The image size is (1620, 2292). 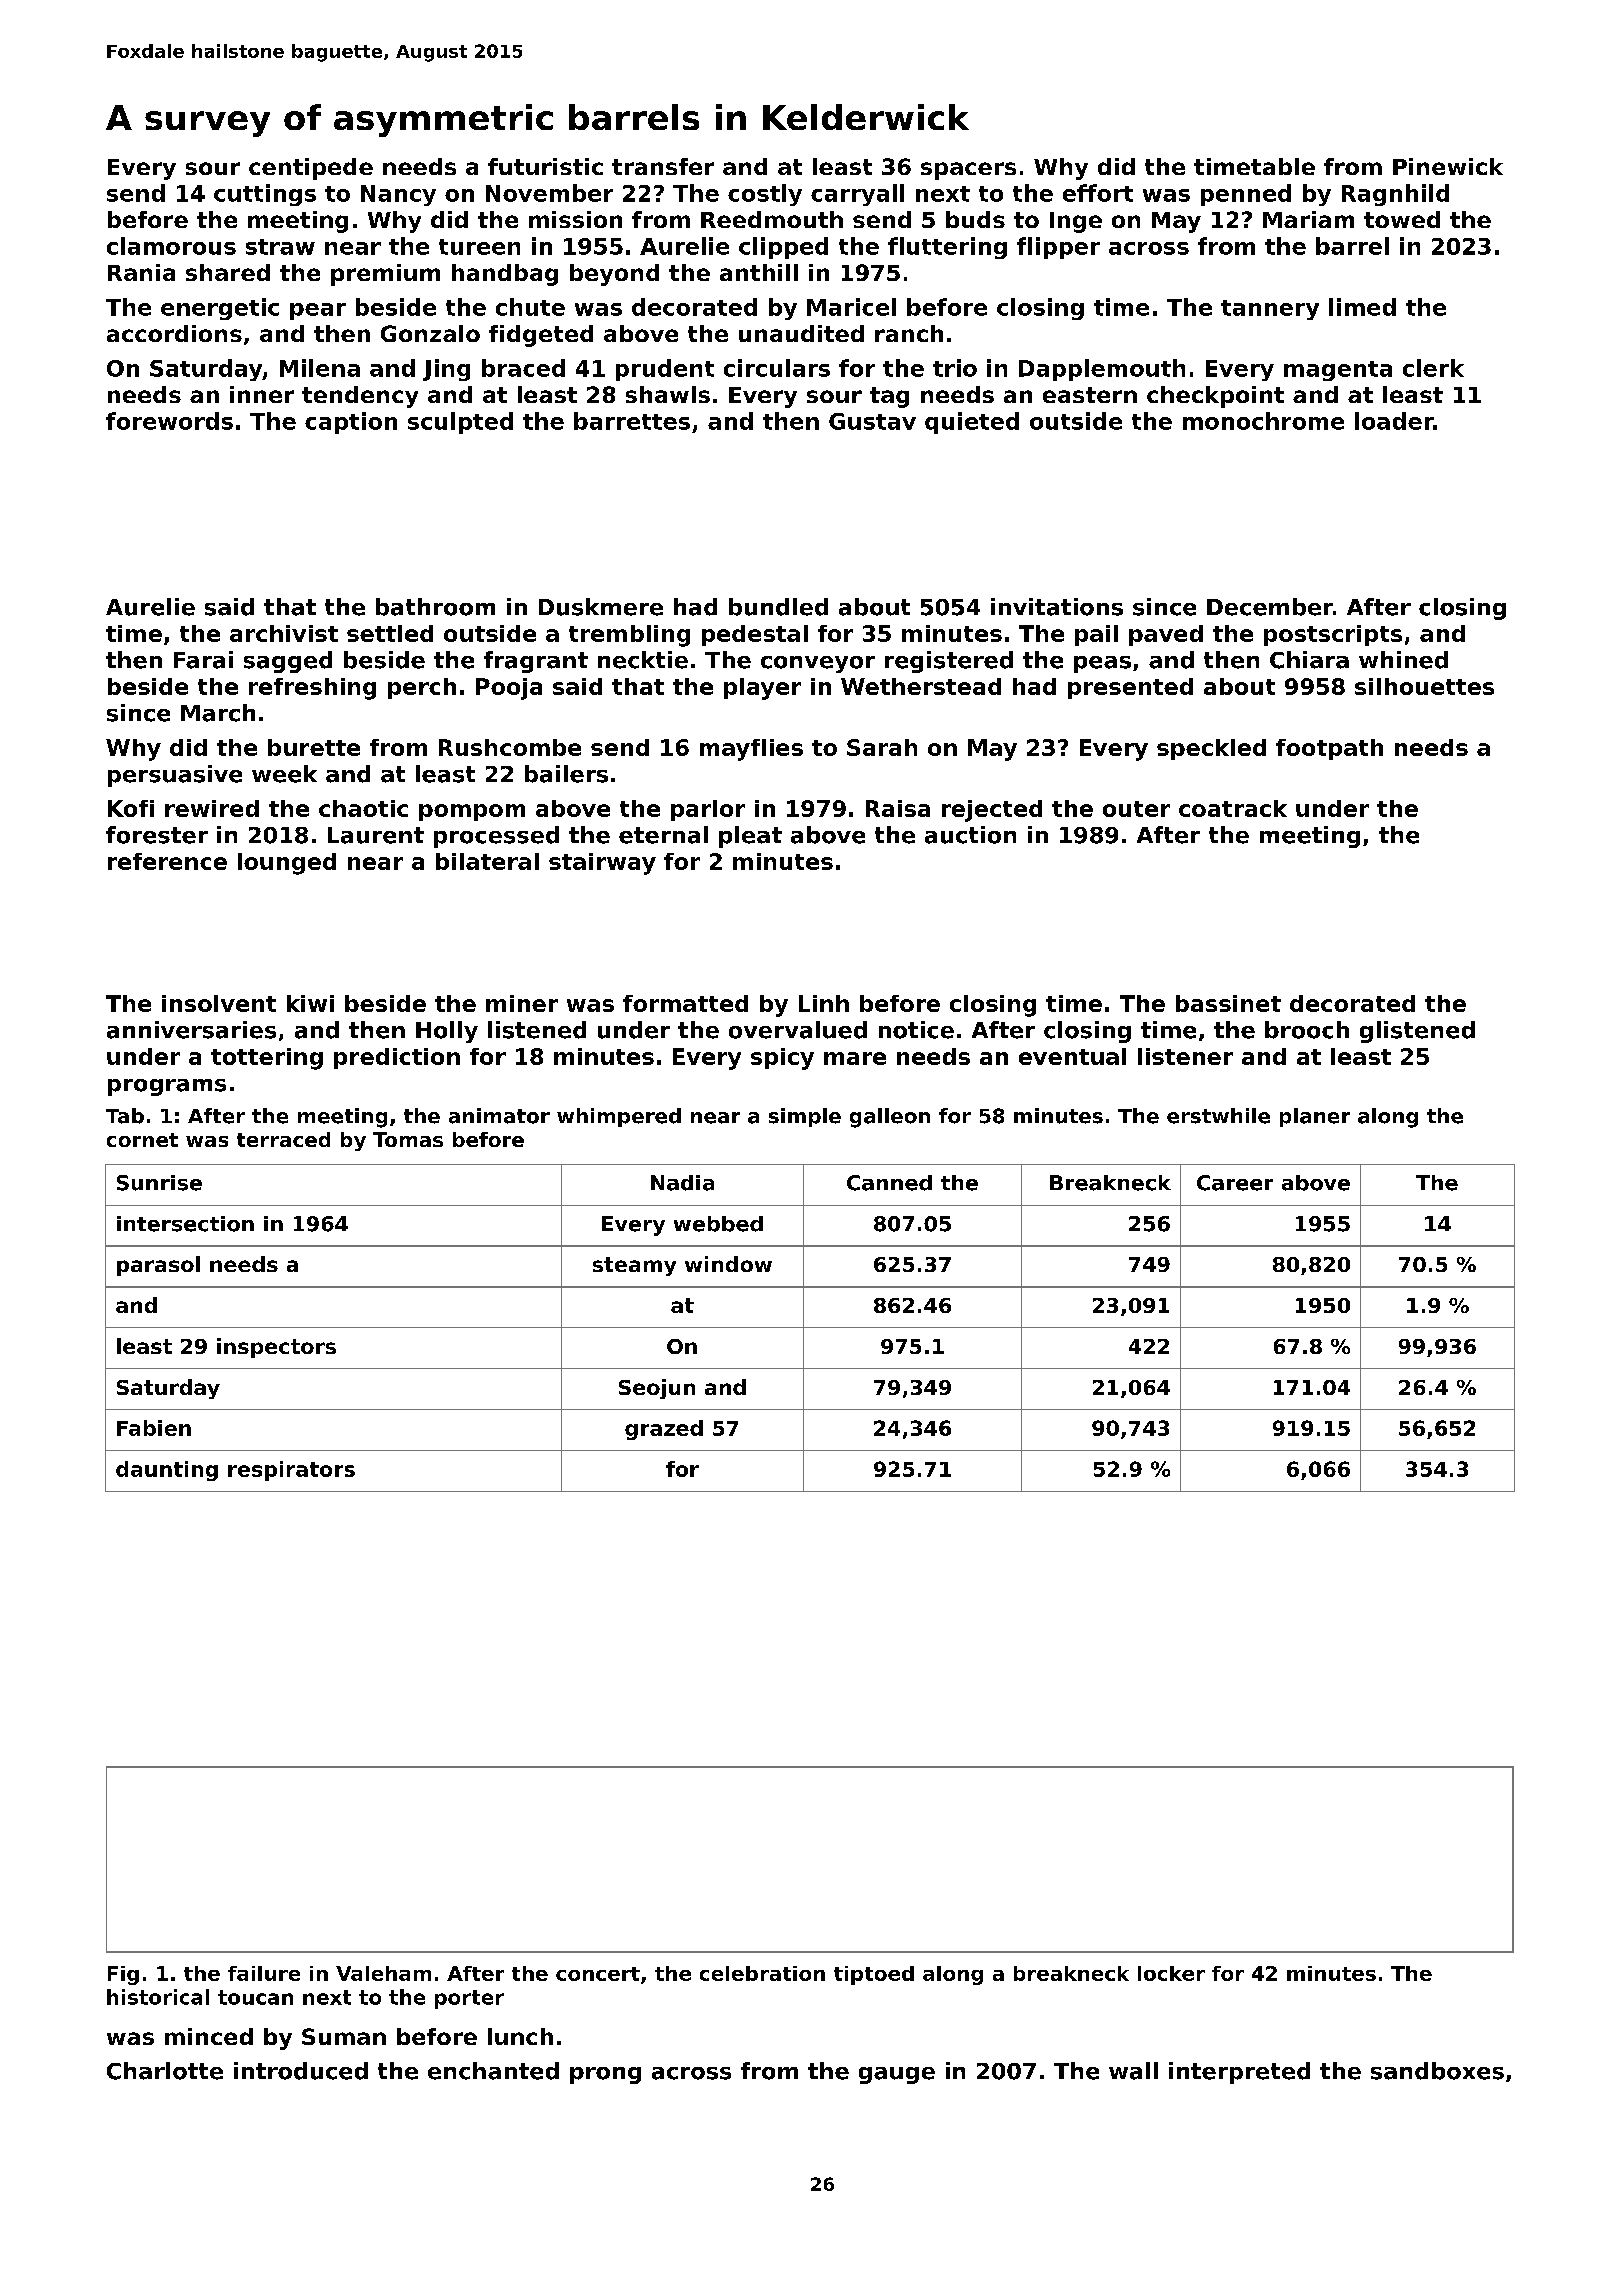 I want to click on caption, so click(x=351, y=423).
